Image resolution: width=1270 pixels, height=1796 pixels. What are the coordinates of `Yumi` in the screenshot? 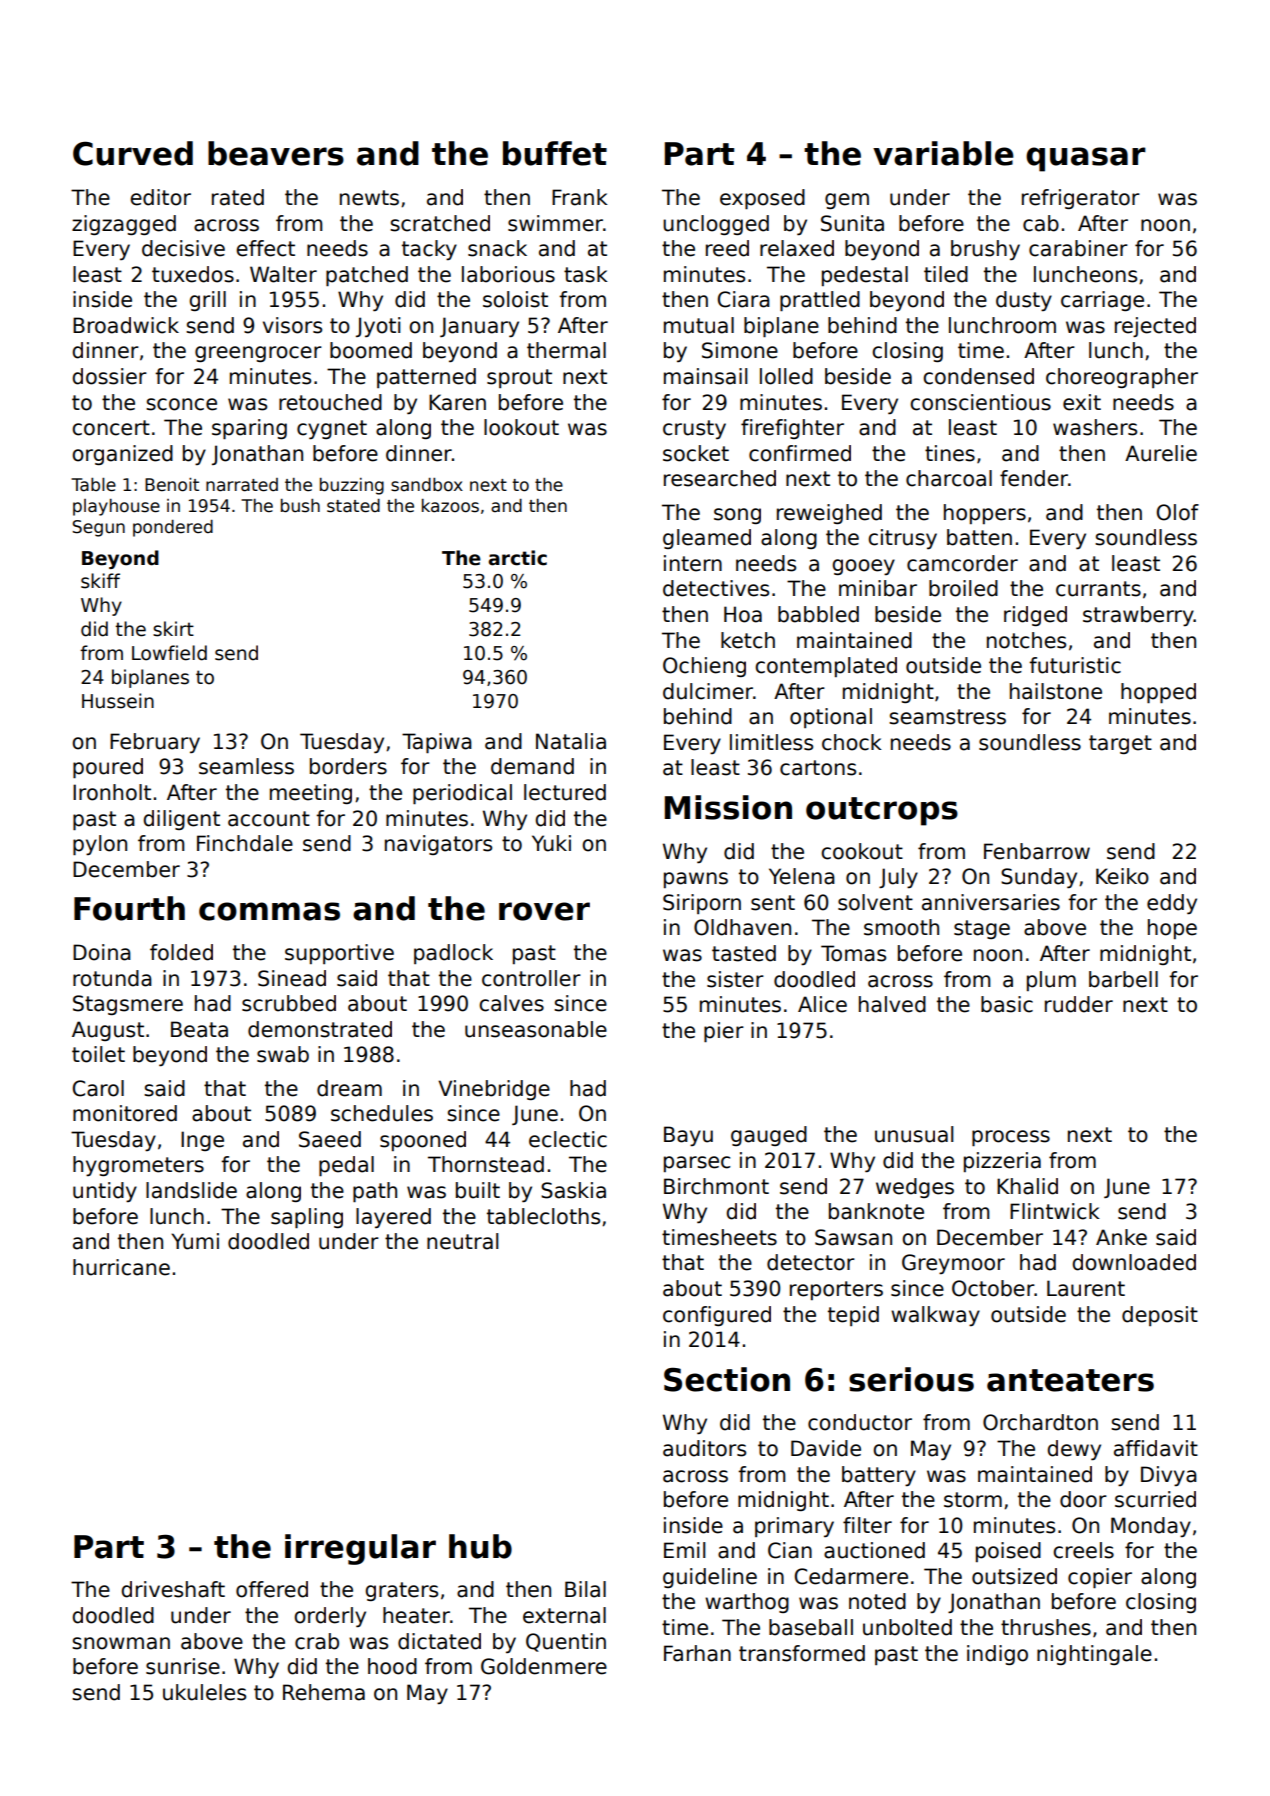 It's located at (195, 1241).
